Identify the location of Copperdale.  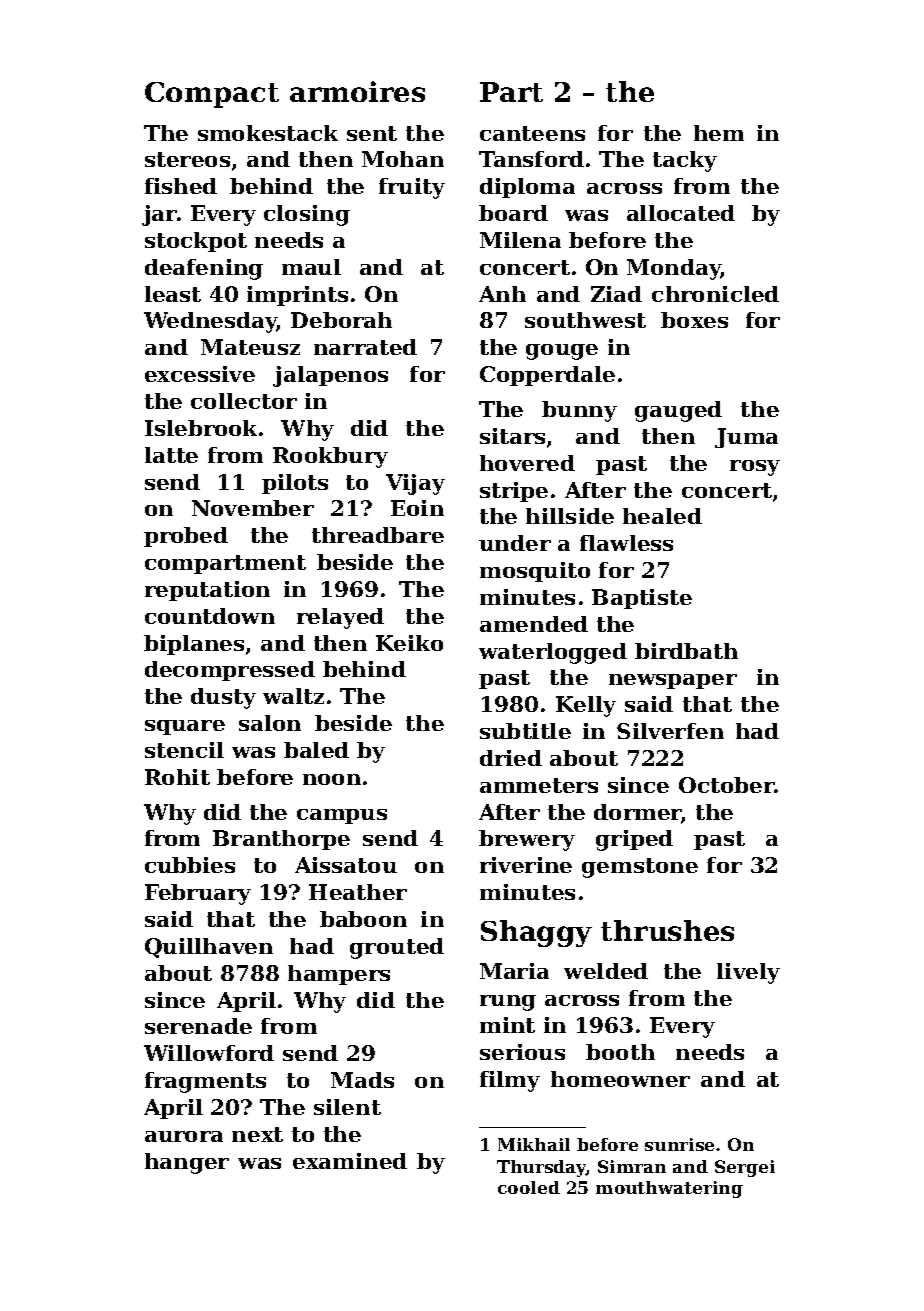
(547, 376).
